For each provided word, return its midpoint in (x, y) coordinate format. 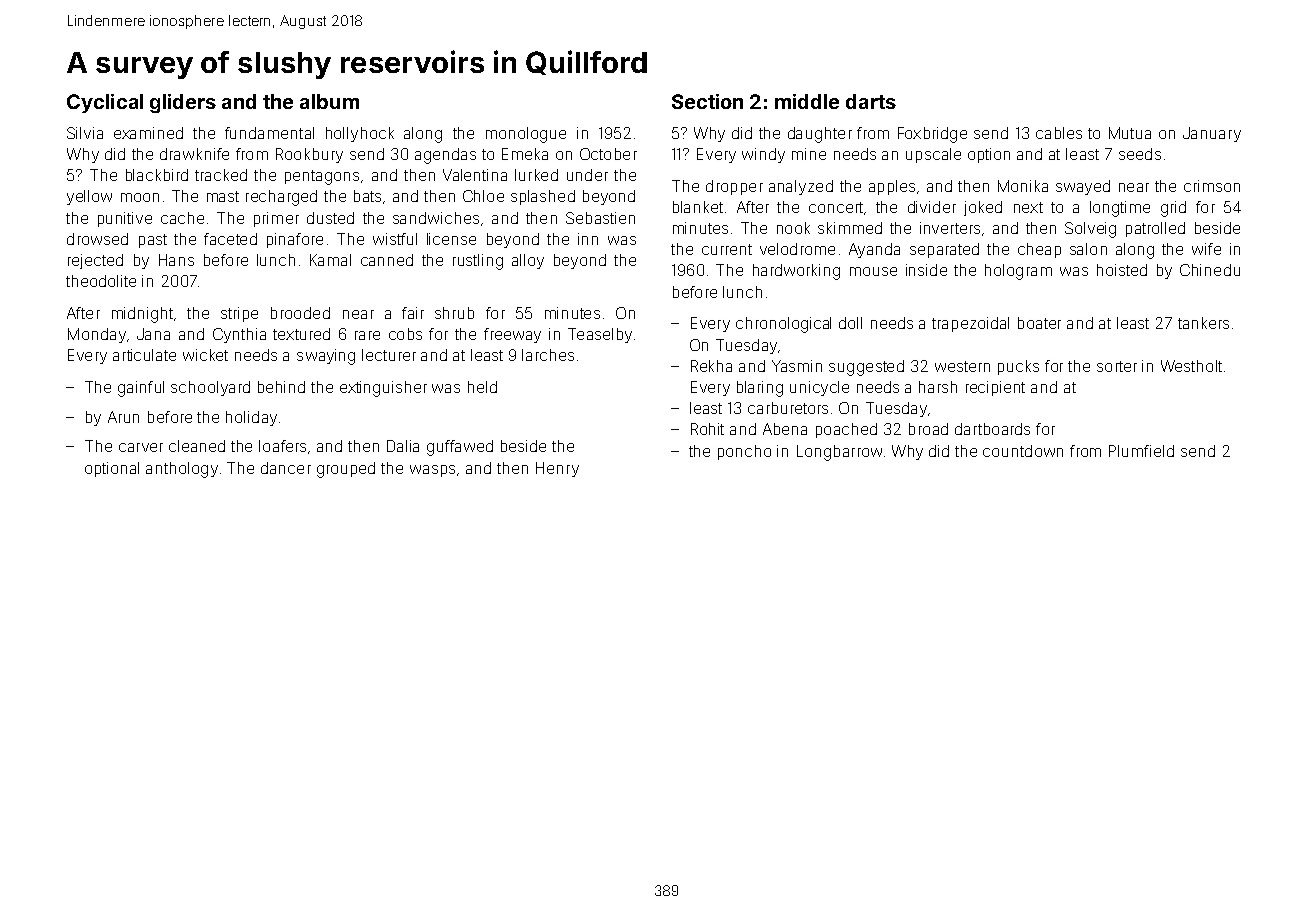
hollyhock (360, 134)
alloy (528, 261)
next (1028, 207)
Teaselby (600, 335)
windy (763, 155)
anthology (182, 470)
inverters (950, 228)
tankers (1203, 323)
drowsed (97, 239)
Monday (97, 335)
